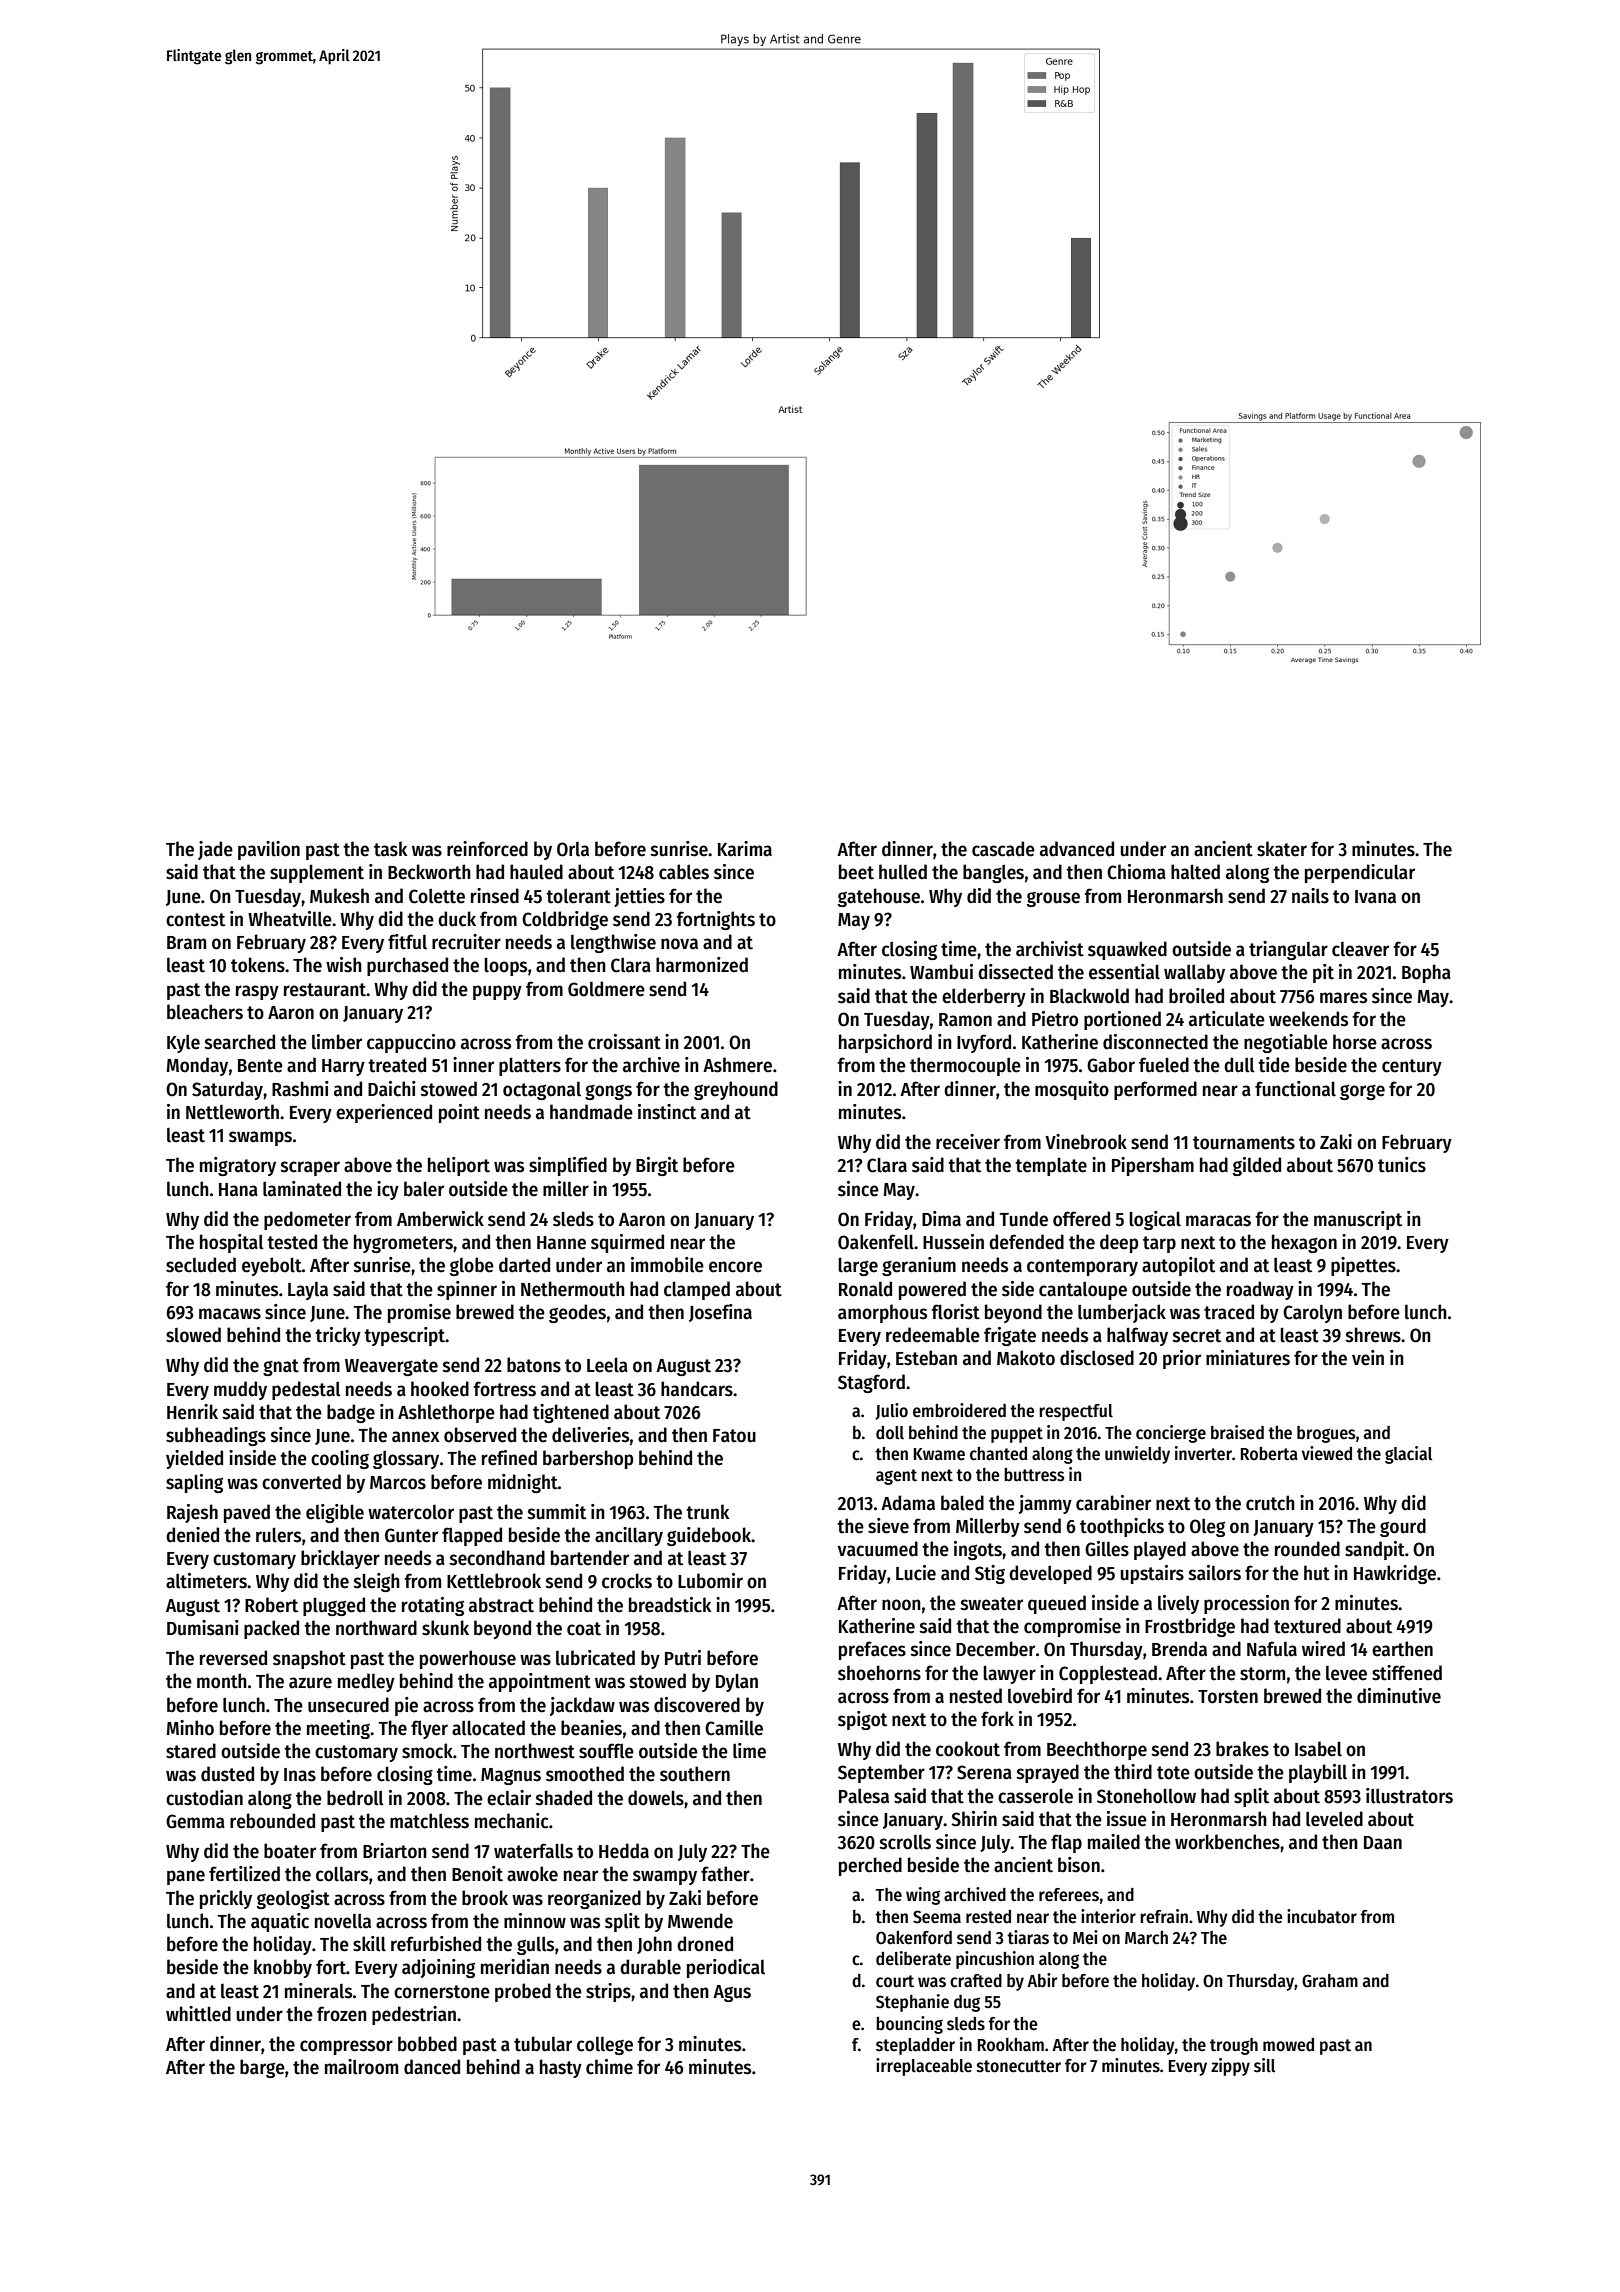 This screenshot has width=1620, height=2292. Describe the element at coordinates (924, 2067) in the screenshot. I see `irreplaceable` at that location.
